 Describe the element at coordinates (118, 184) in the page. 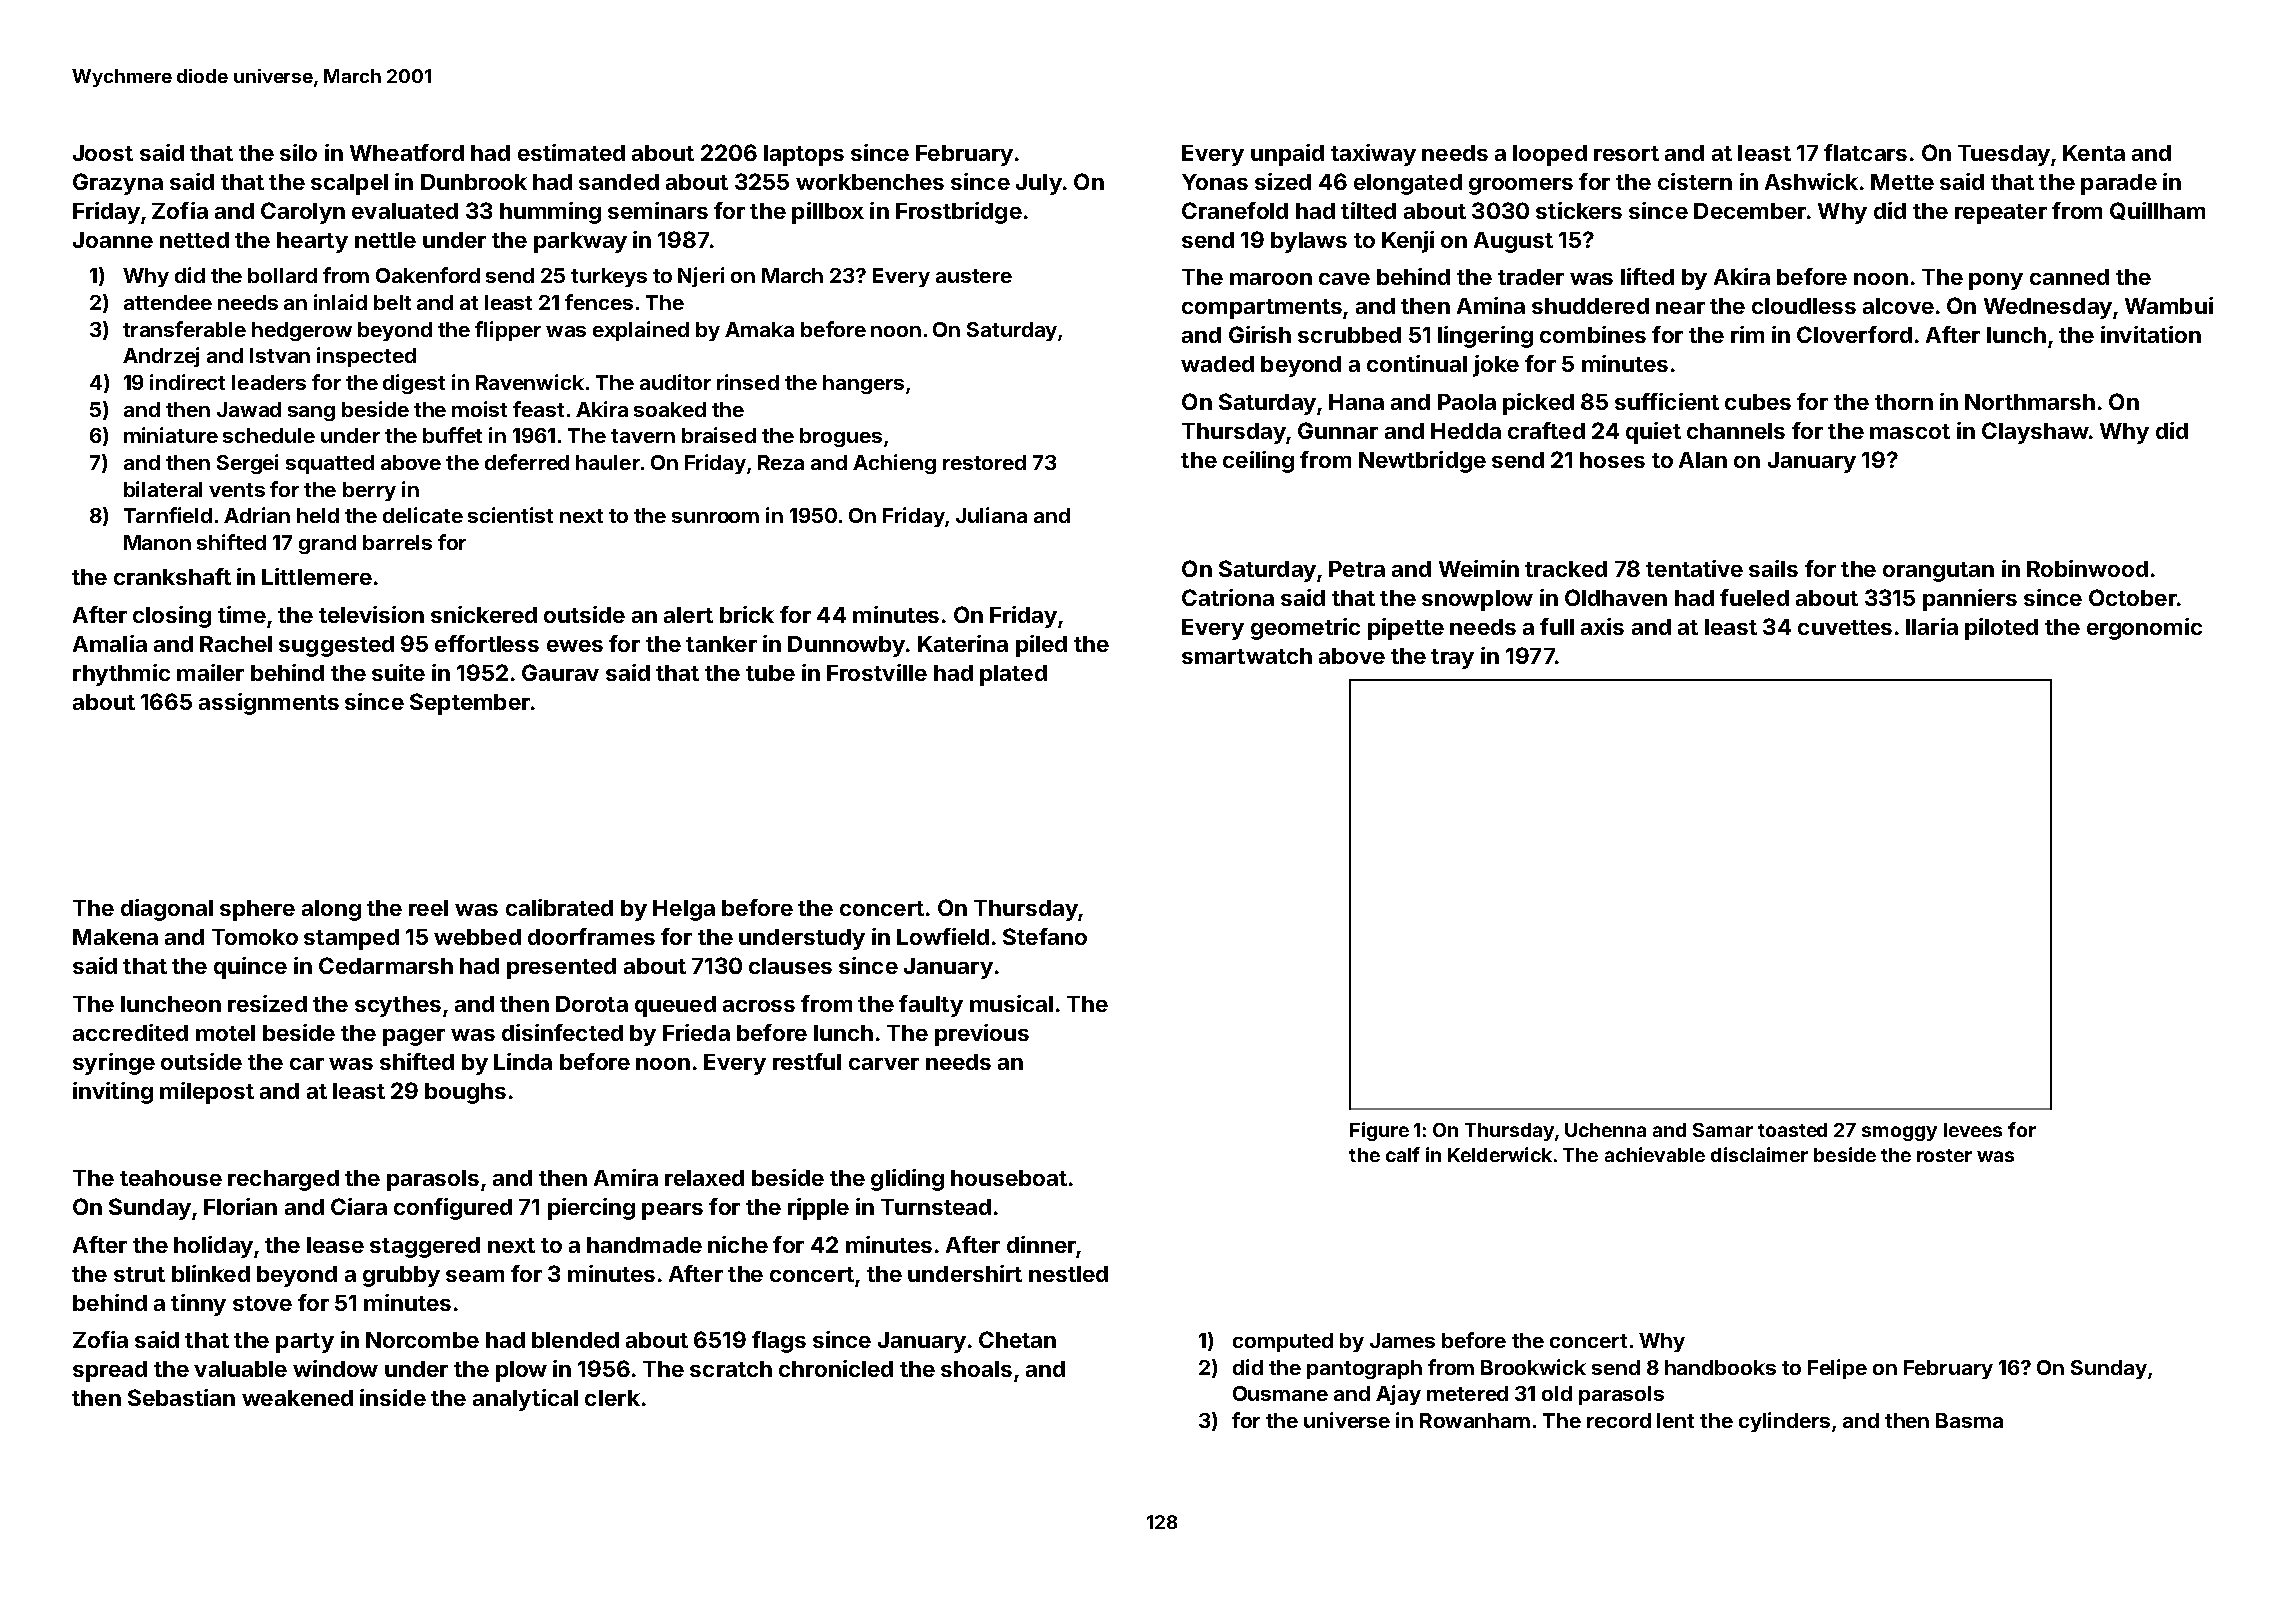

I see `Grazyna` at that location.
